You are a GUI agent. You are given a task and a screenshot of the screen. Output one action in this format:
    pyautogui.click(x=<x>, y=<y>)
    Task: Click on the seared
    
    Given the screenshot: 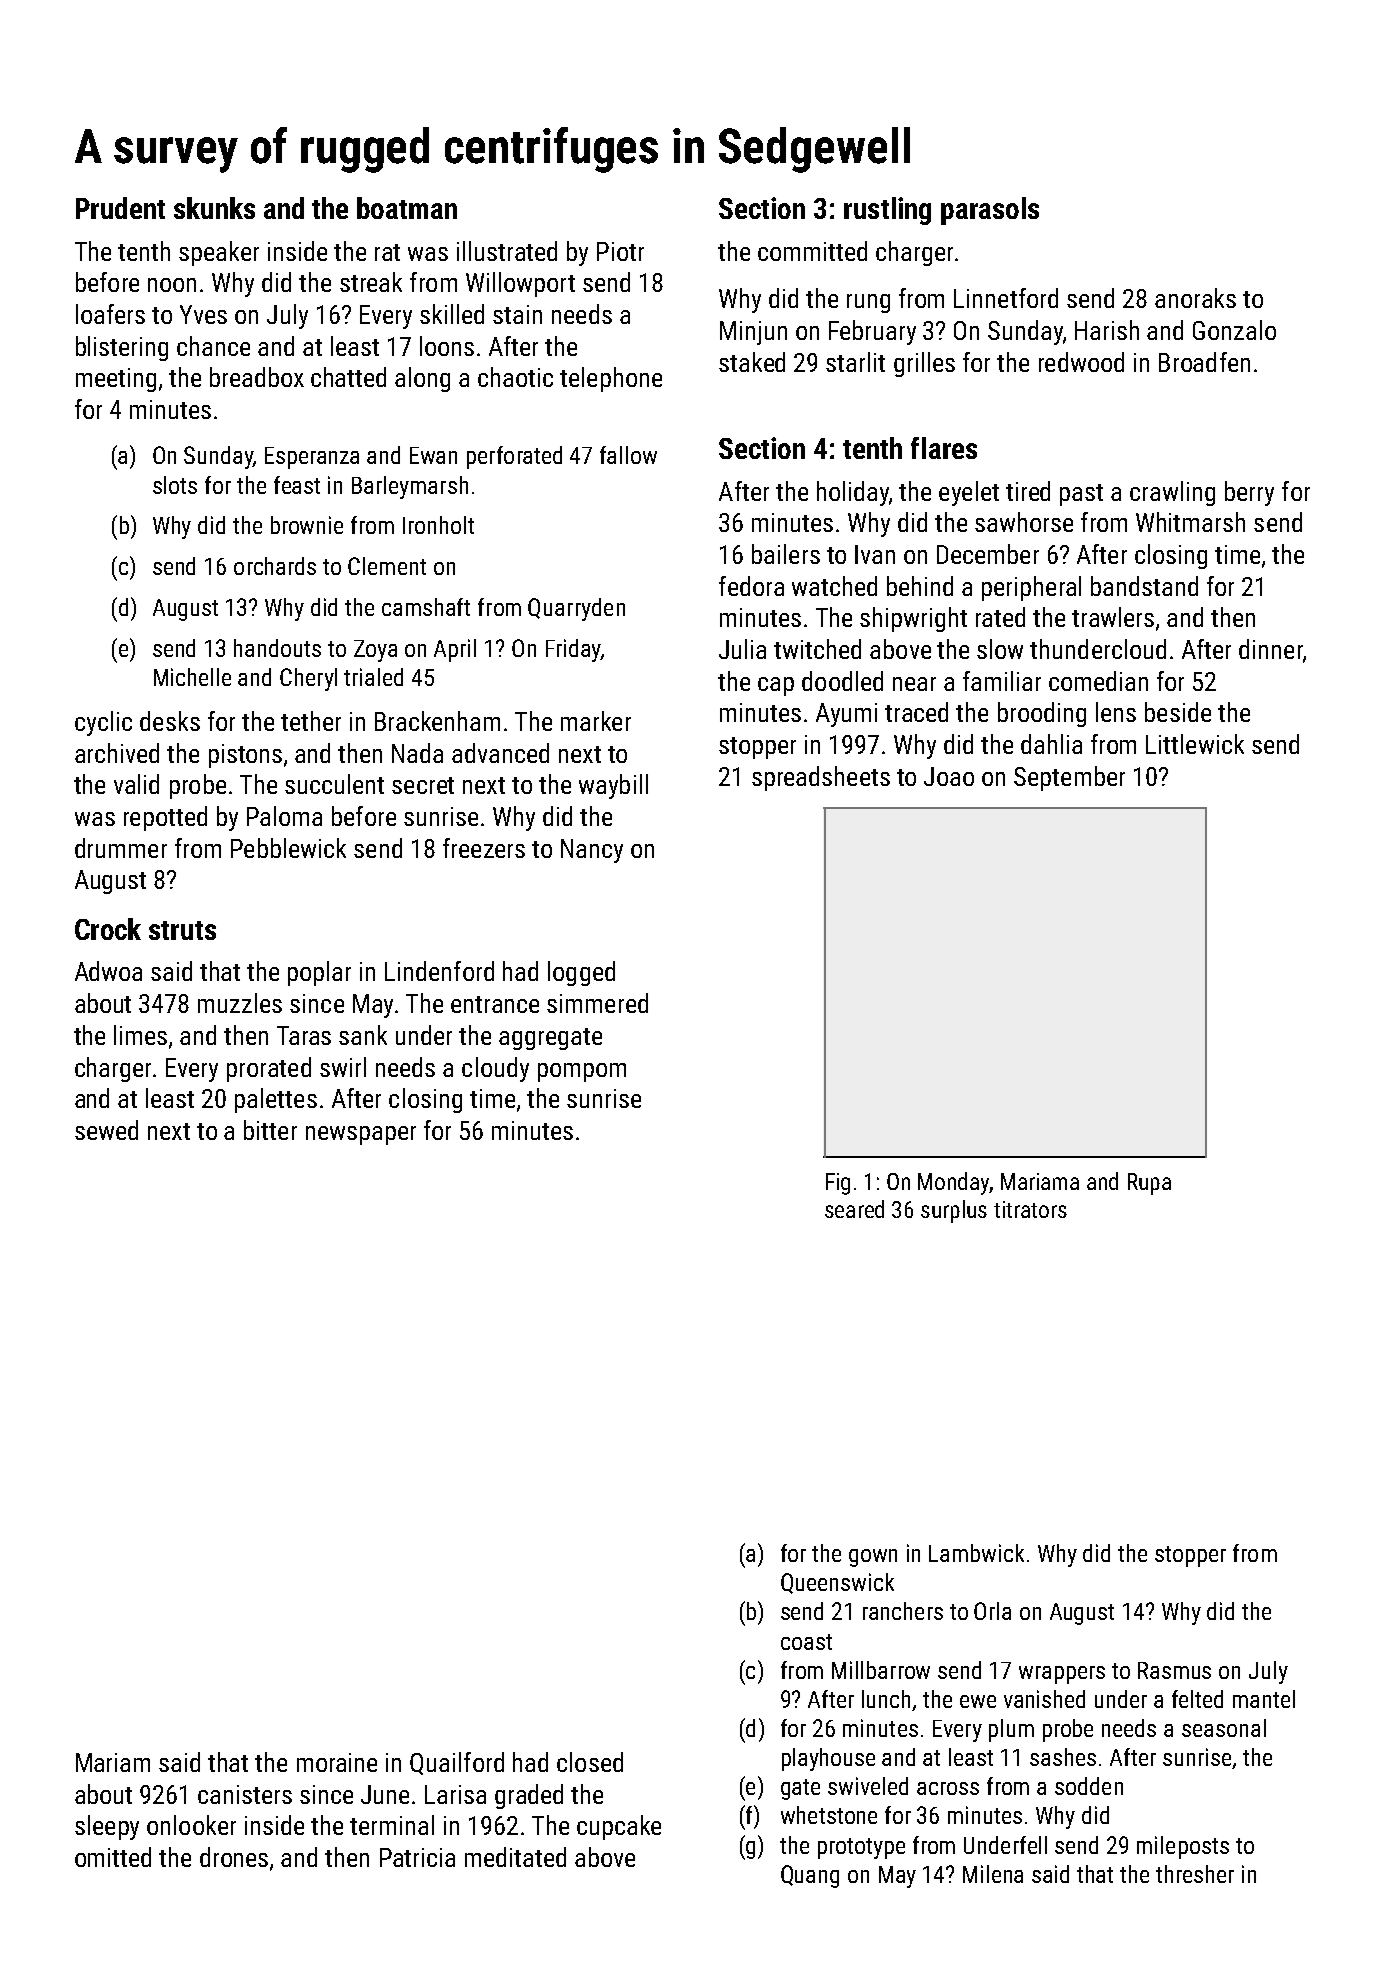 What is the action you would take?
    pyautogui.click(x=854, y=1209)
